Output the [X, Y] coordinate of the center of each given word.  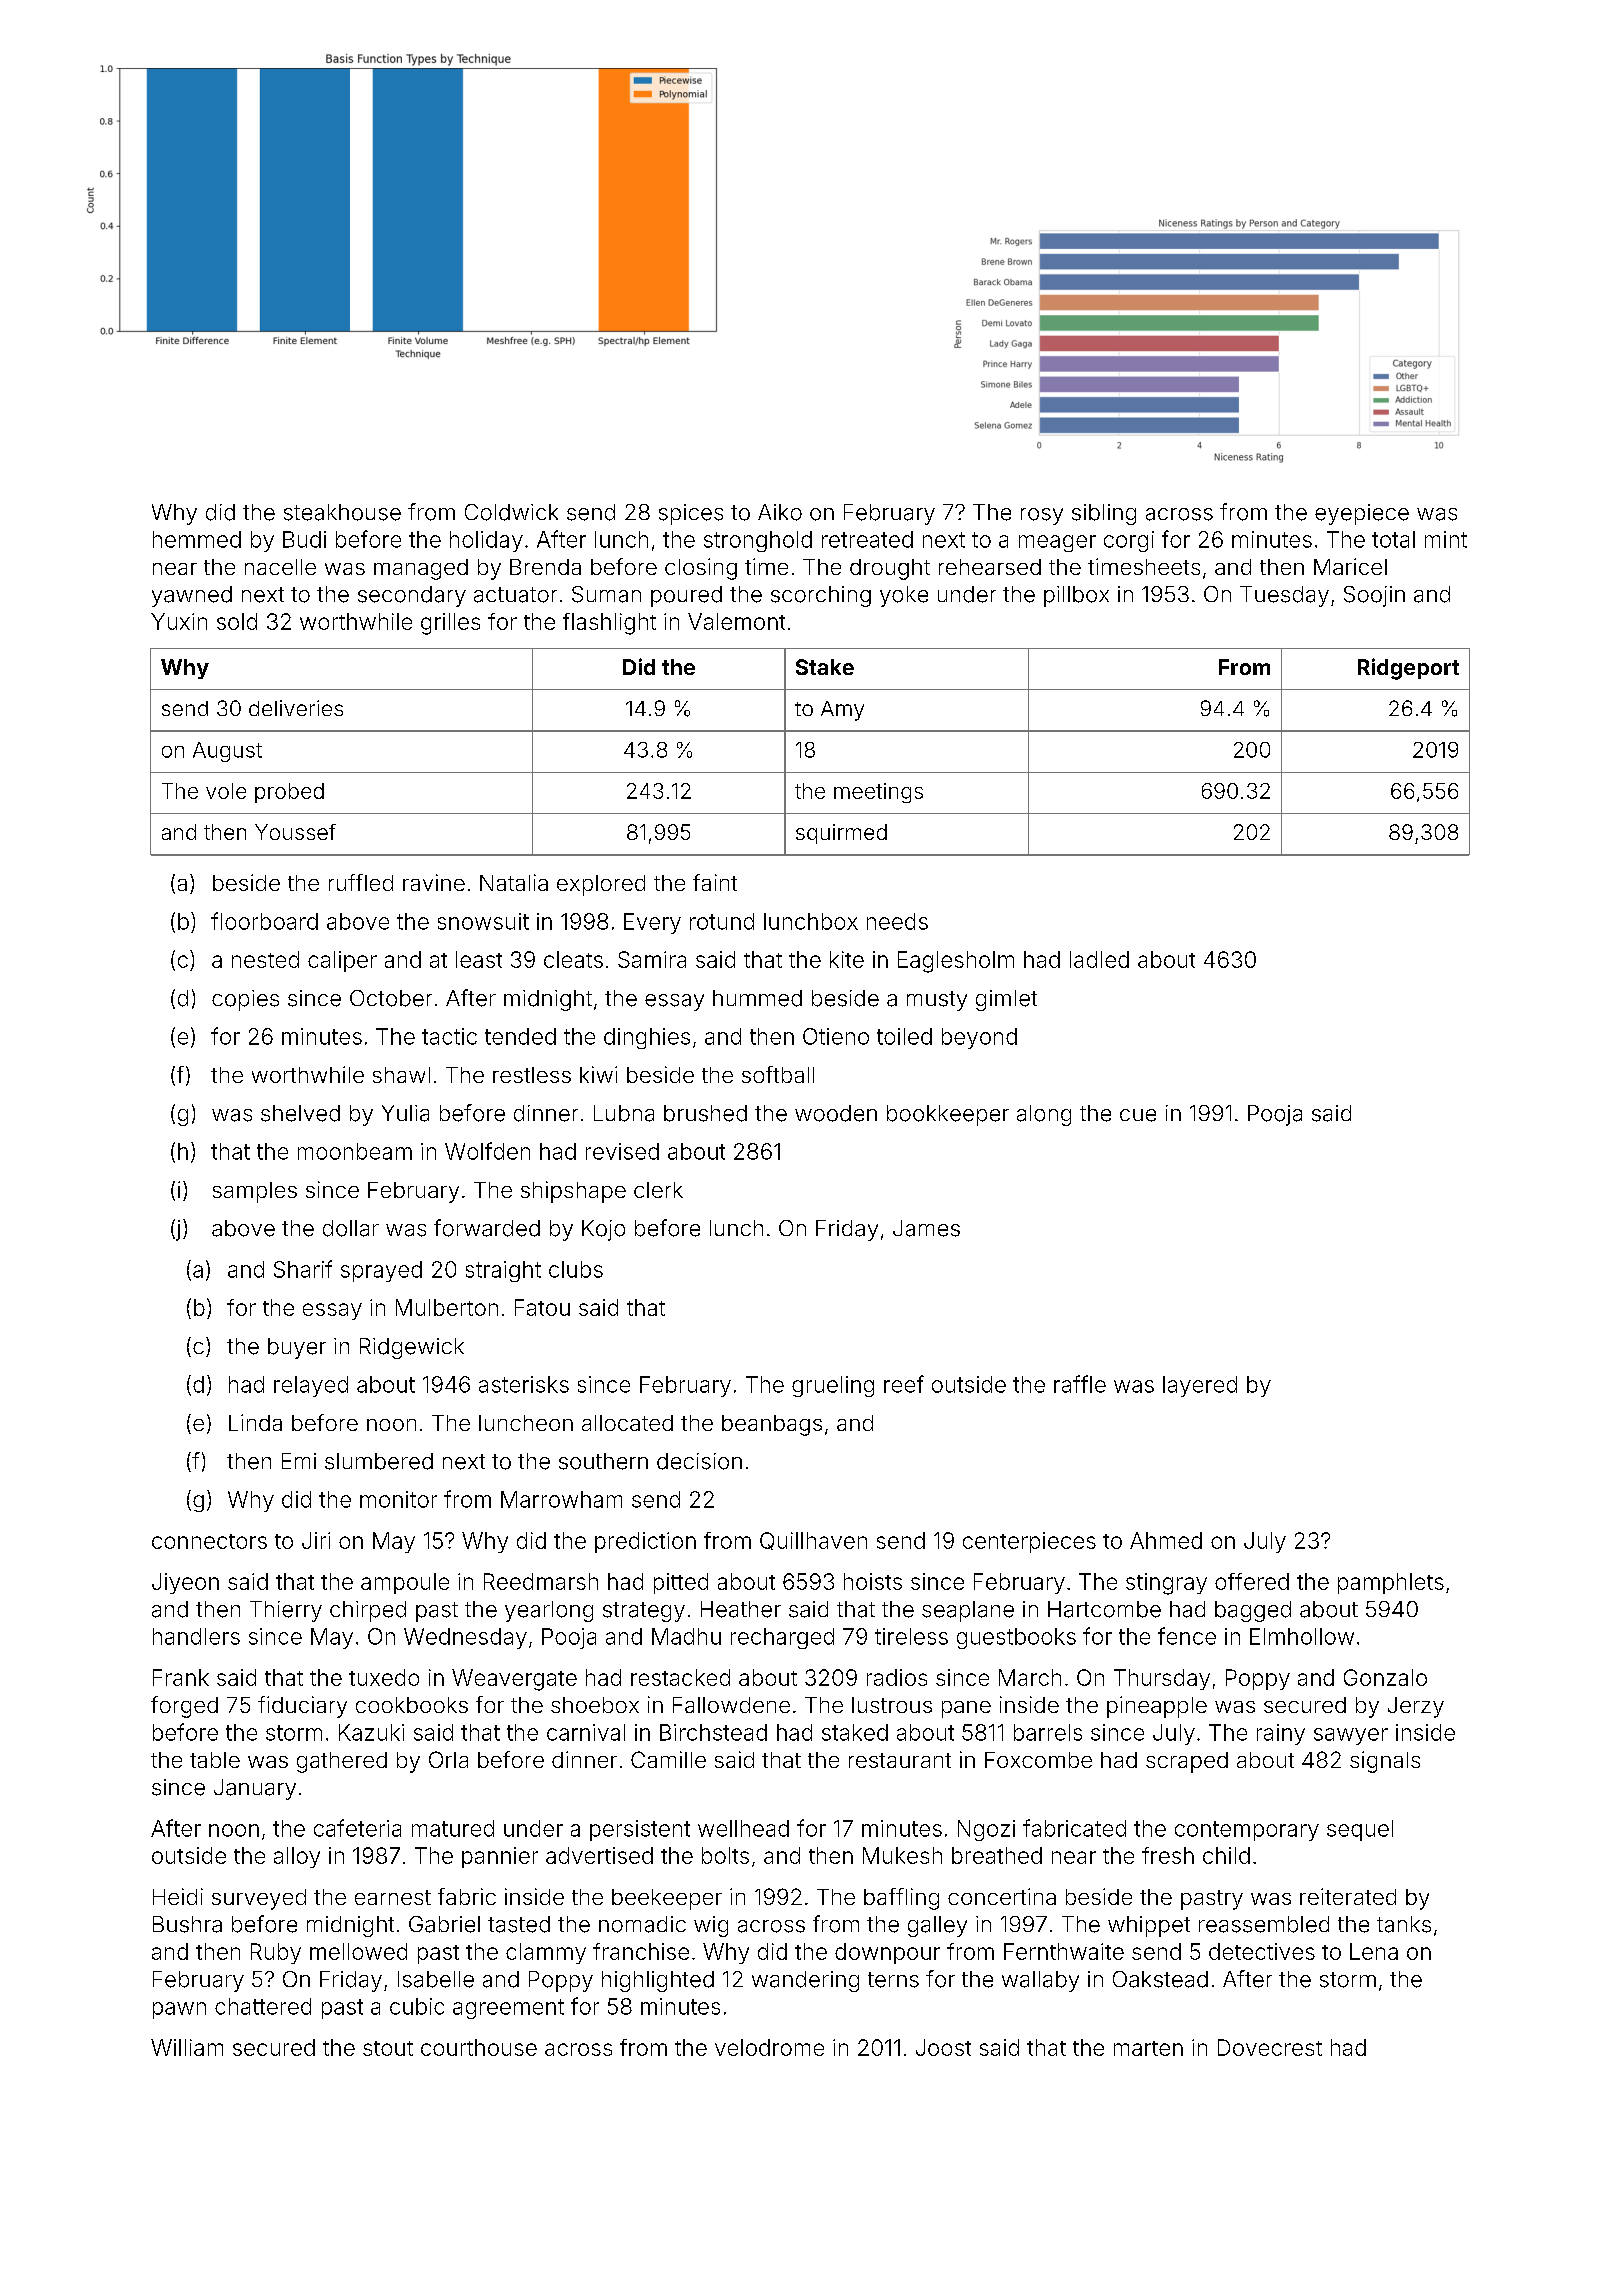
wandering [805, 1981]
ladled [1099, 959]
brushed [705, 1113]
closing [701, 569]
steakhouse [342, 512]
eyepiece [1362, 514]
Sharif [303, 1269]
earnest [393, 1897]
